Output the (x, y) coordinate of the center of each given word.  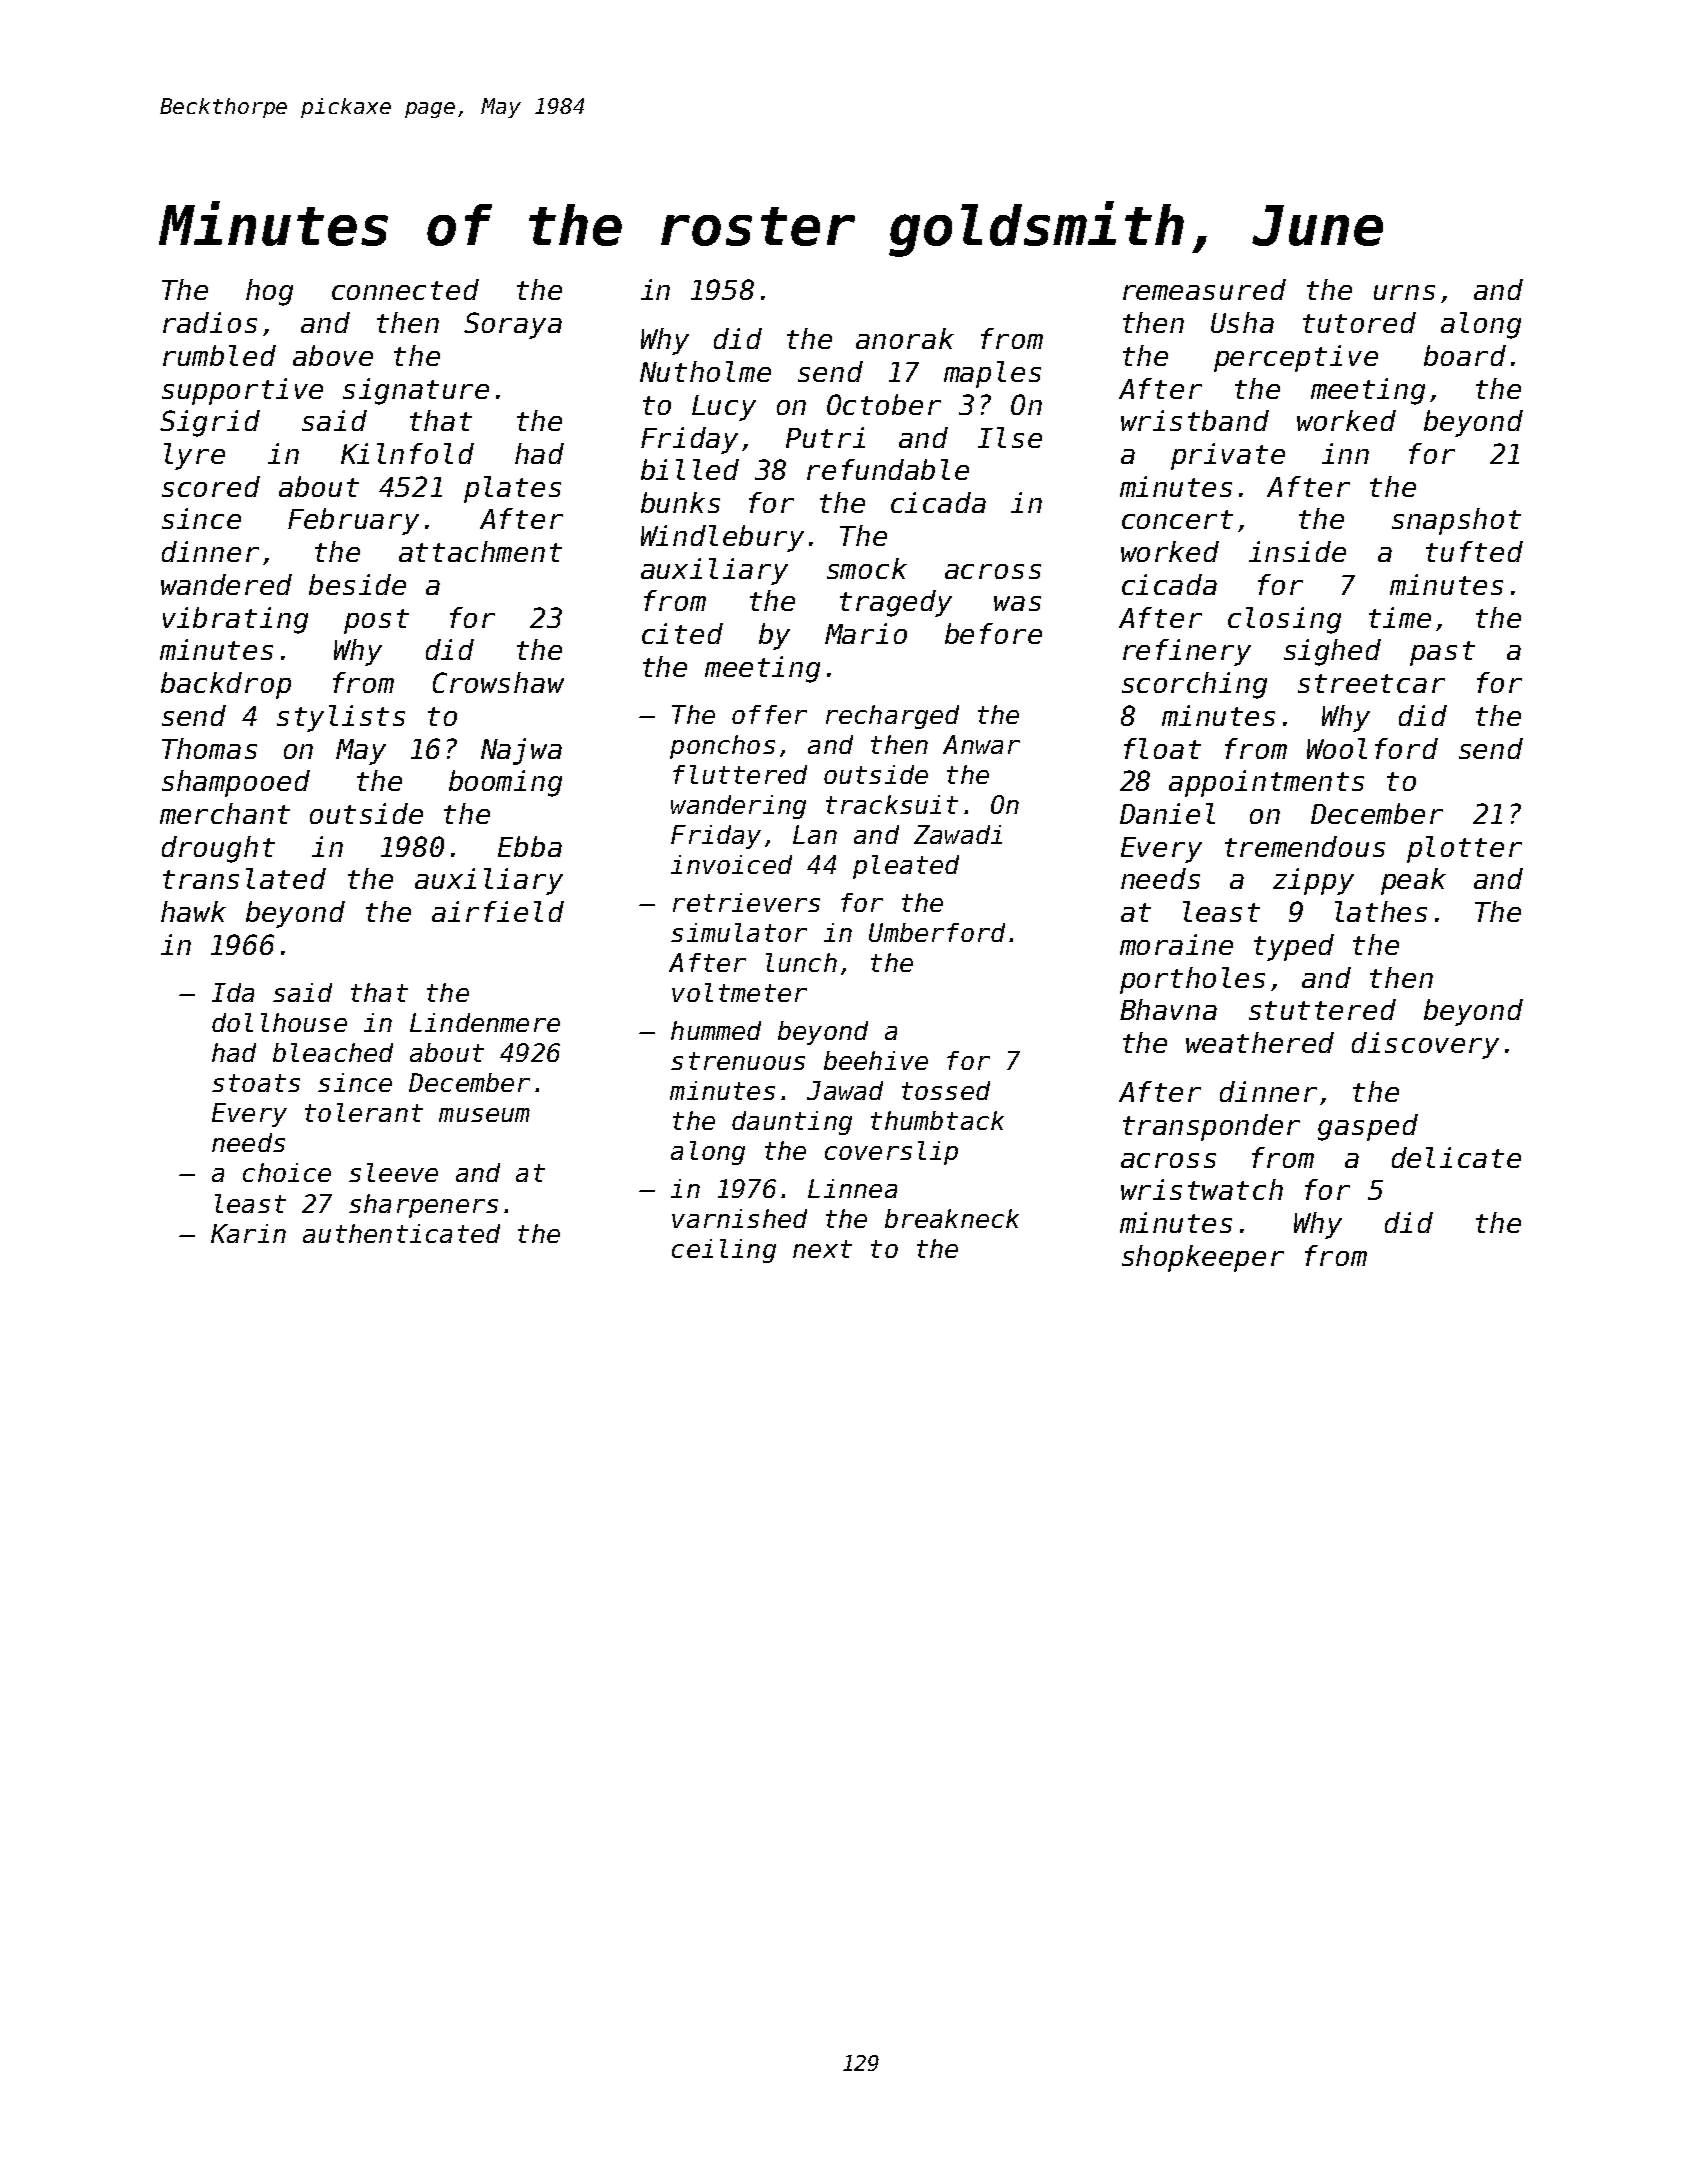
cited (682, 633)
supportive (242, 391)
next (822, 1249)
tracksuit (892, 804)
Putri (825, 437)
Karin (248, 1233)
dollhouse (279, 1022)
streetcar (1371, 683)
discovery (1425, 1045)
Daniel (1167, 813)
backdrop (226, 685)
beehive (876, 1060)
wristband (1195, 420)
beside (357, 584)
